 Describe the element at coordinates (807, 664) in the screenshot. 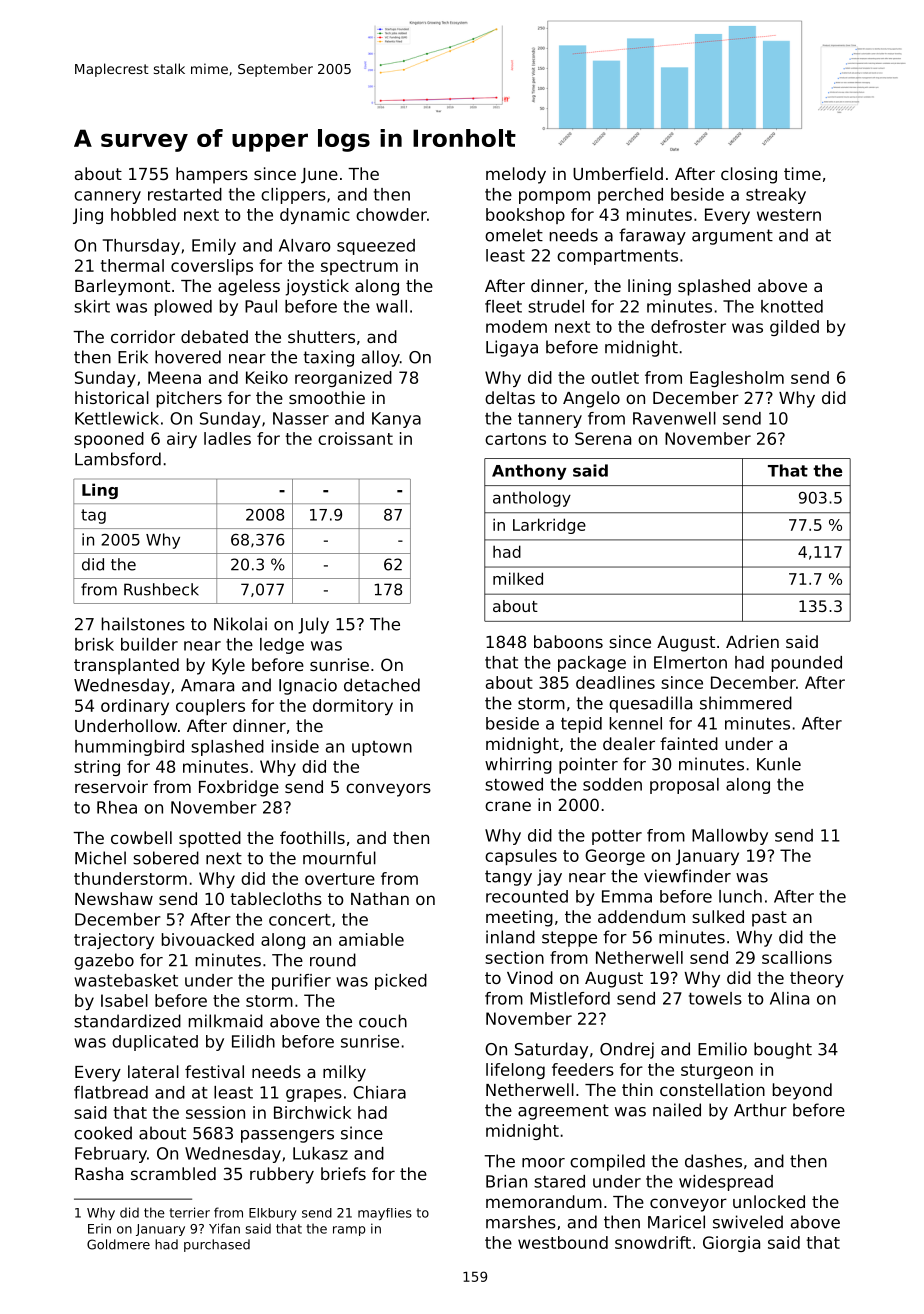

I see `pounded` at that location.
